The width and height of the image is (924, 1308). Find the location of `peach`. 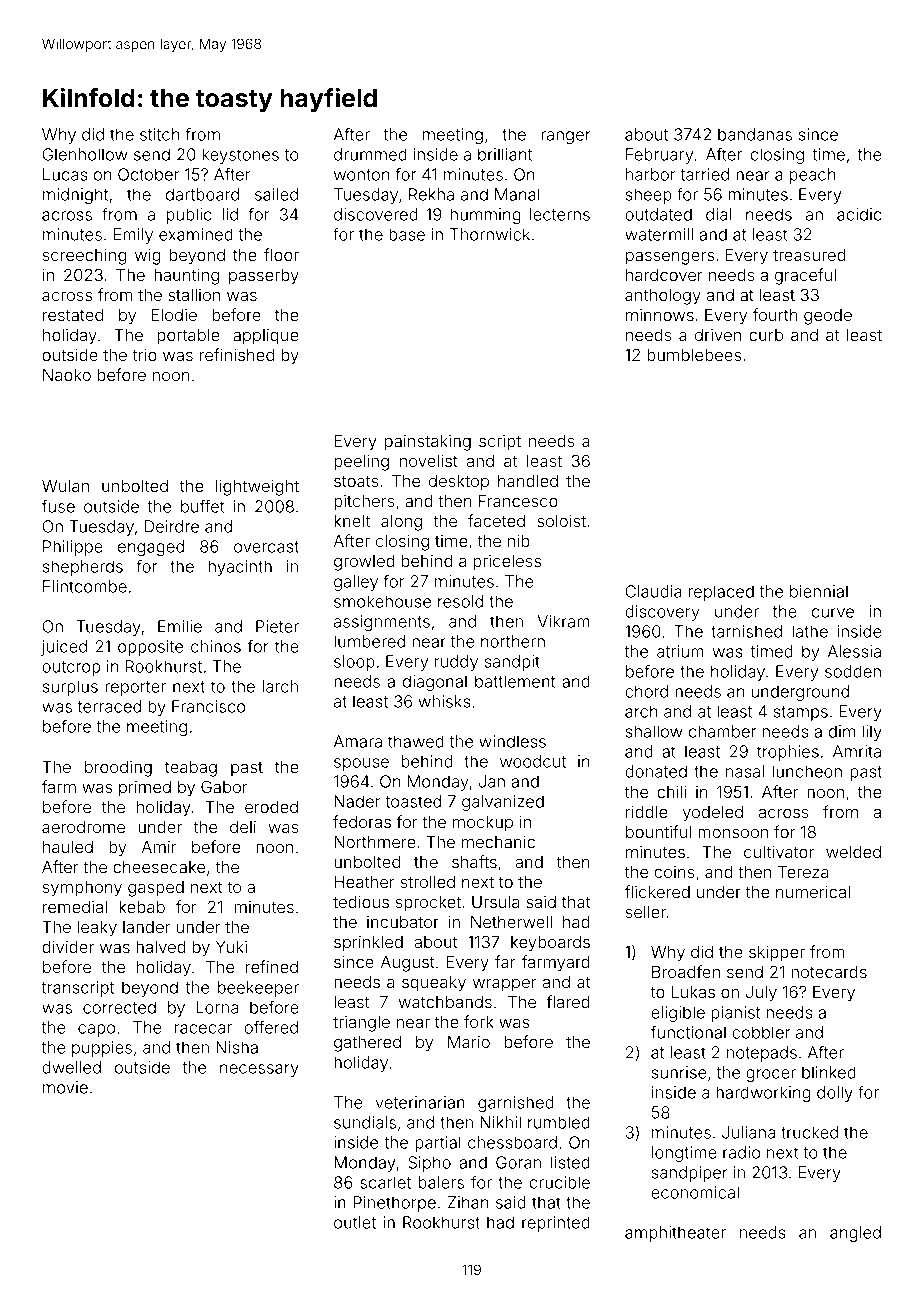

peach is located at coordinates (812, 176).
